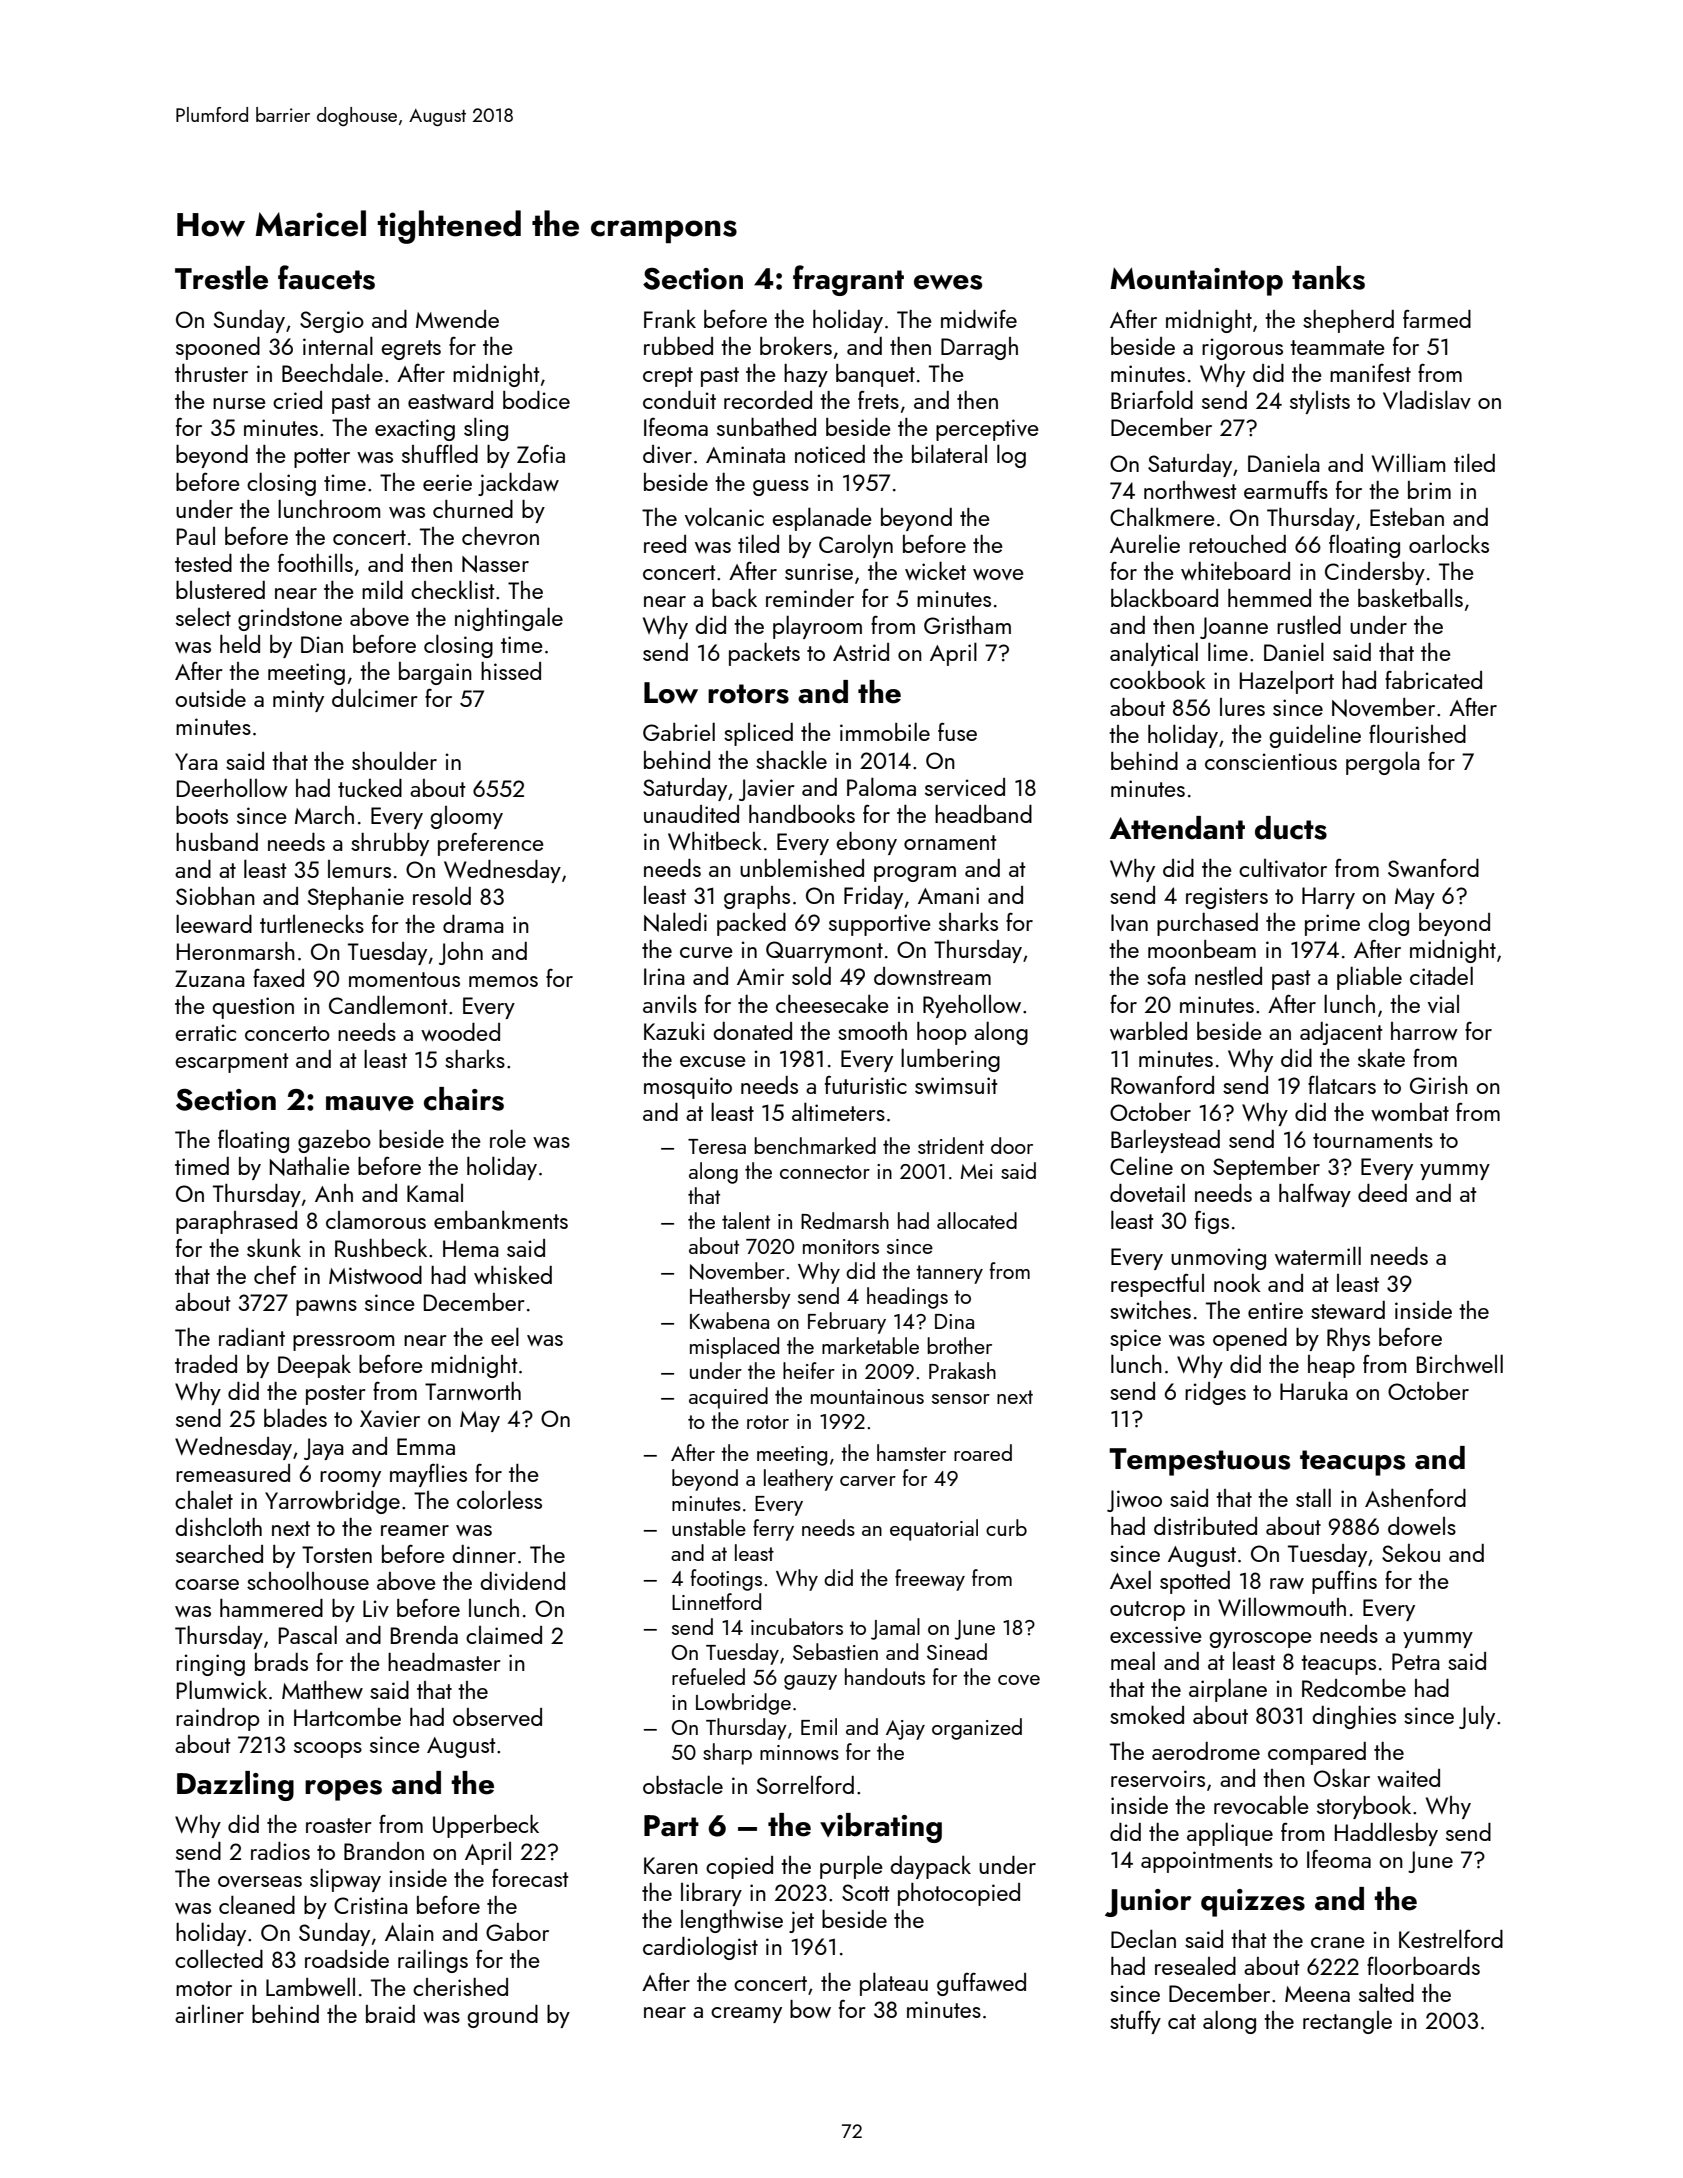 This screenshot has width=1683, height=2178. I want to click on Swanford, so click(1433, 867).
